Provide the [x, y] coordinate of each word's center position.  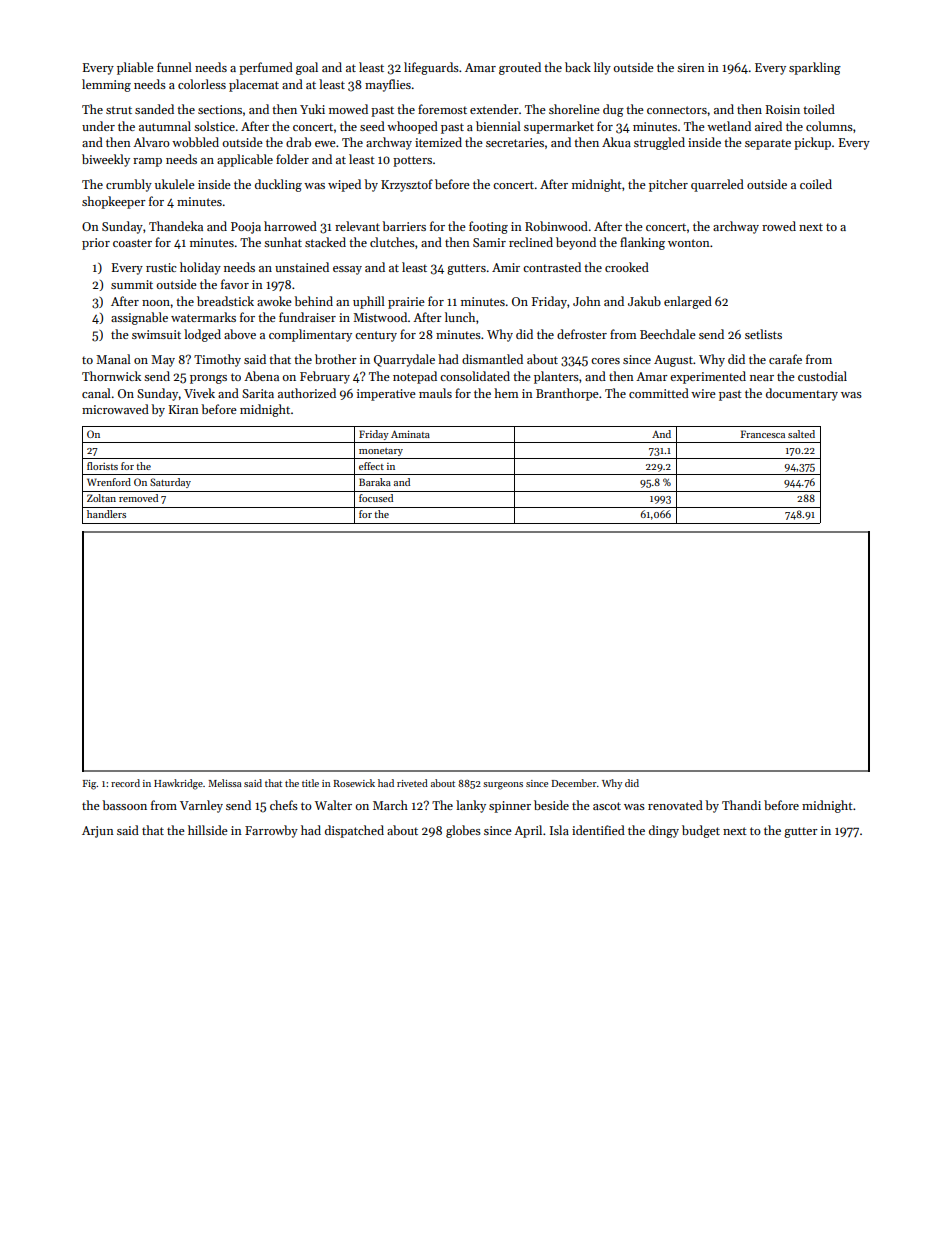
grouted [520, 68]
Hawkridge [178, 784]
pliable [135, 68]
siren [691, 67]
